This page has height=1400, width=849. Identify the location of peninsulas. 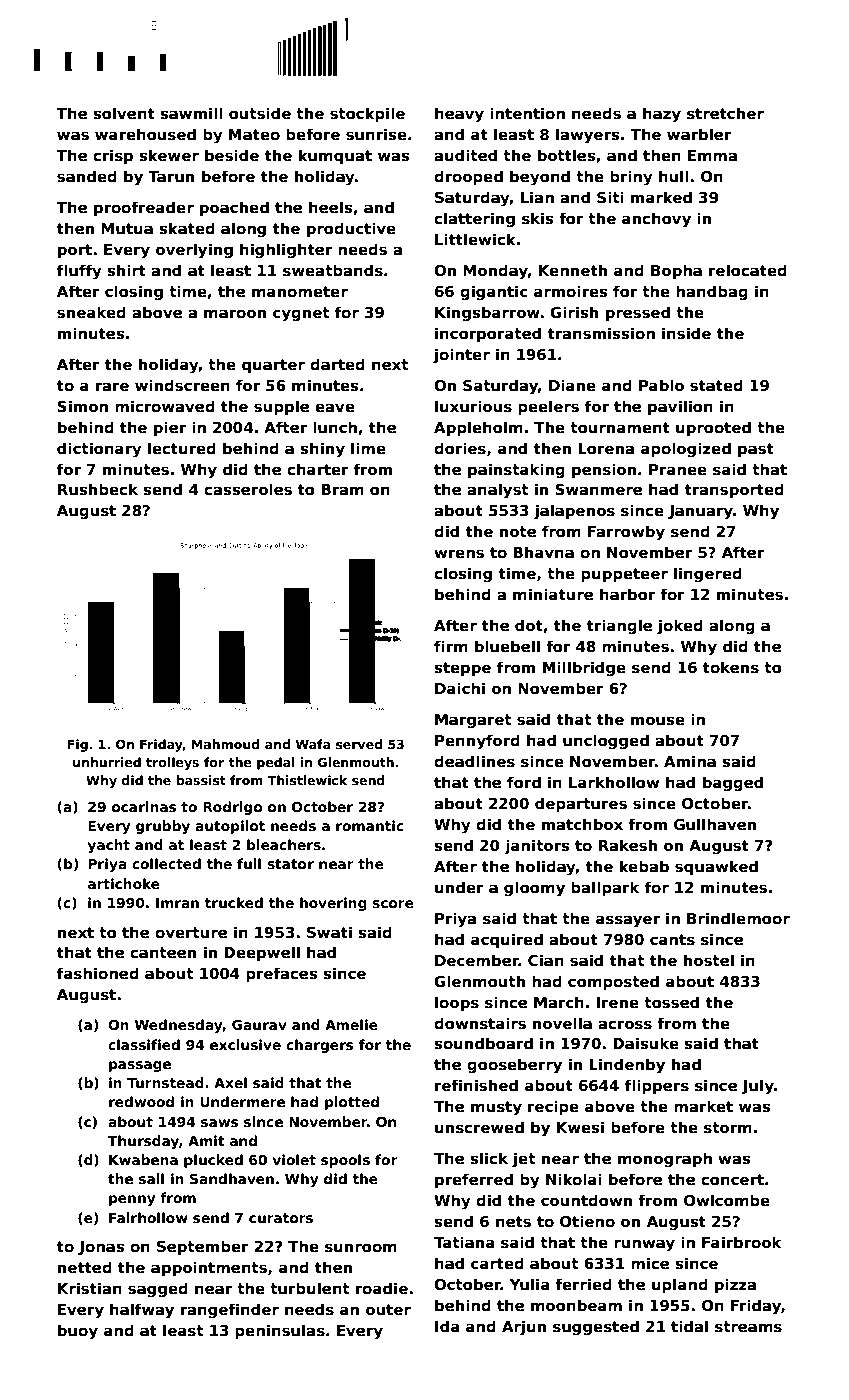
(280, 1331).
